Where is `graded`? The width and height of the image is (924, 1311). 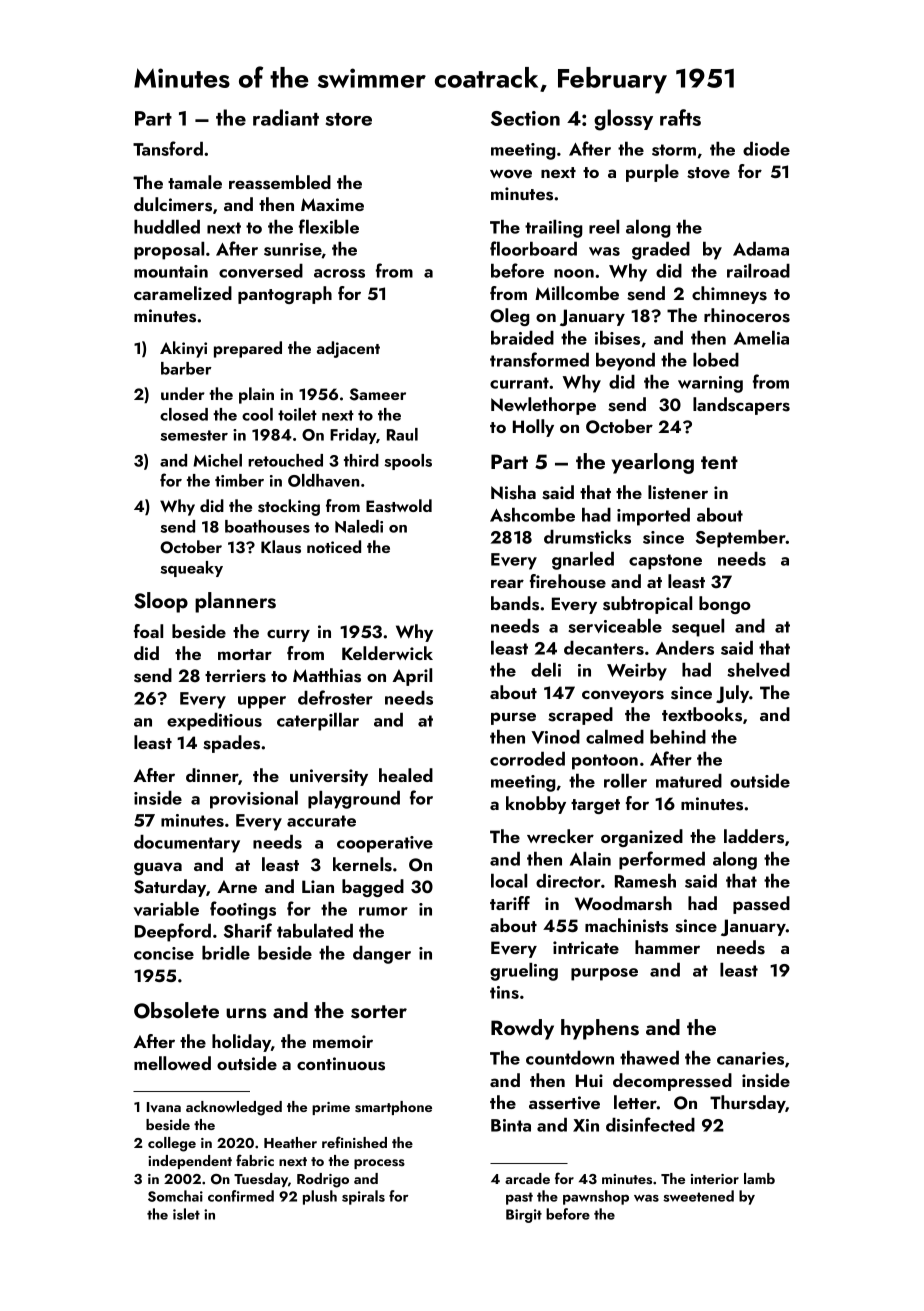
graded is located at coordinates (661, 251).
